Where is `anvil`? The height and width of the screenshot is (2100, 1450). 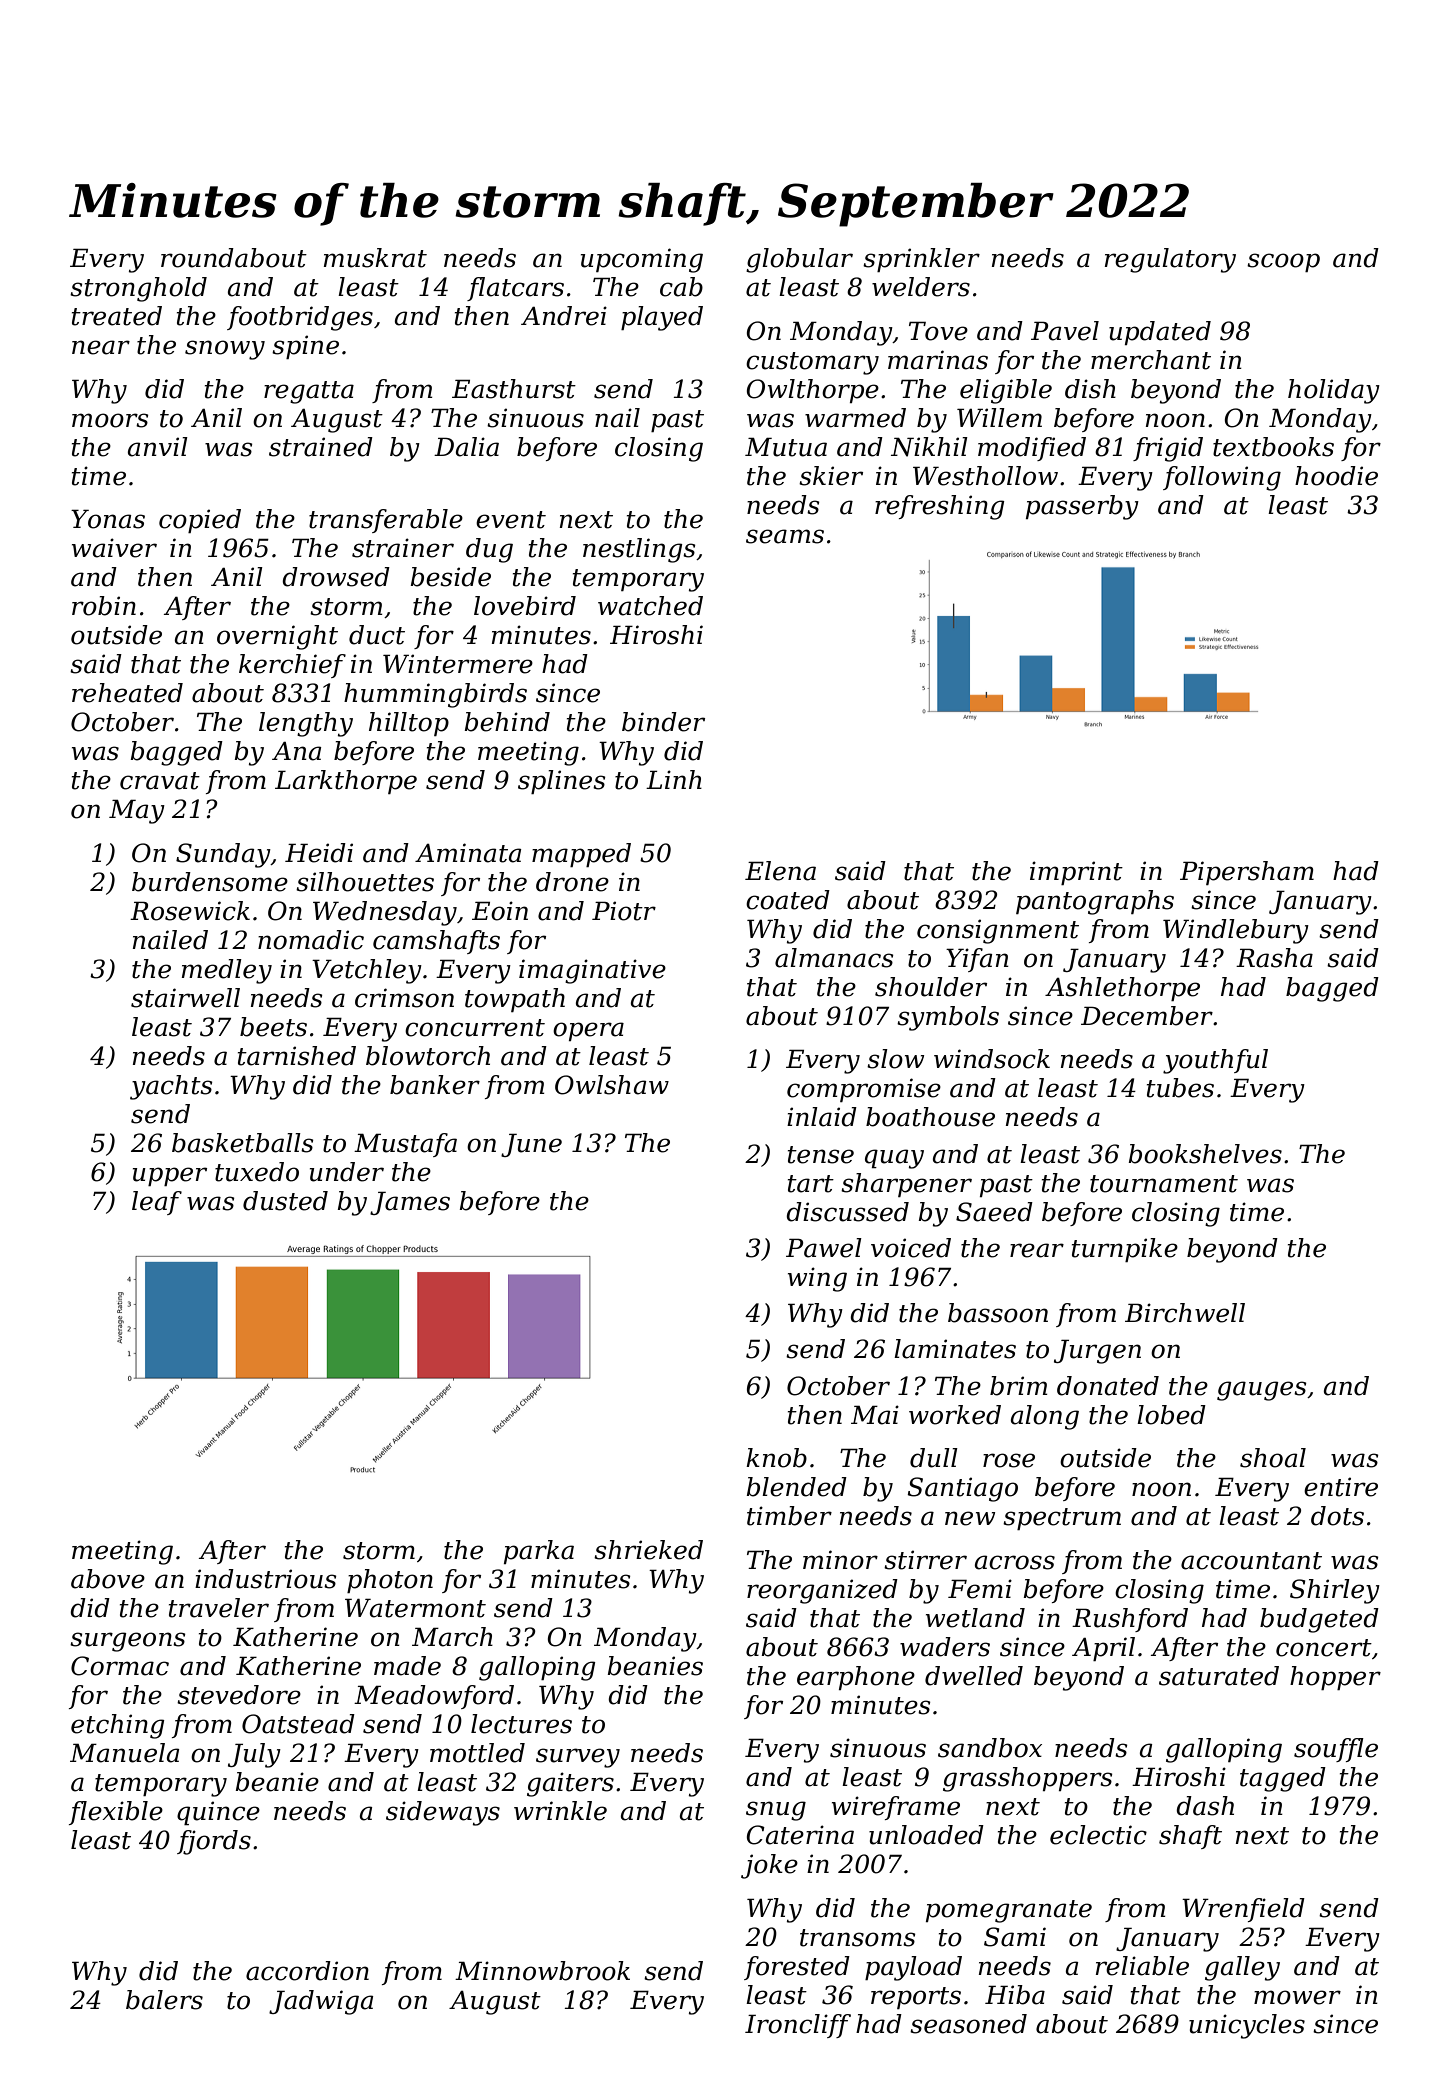 anvil is located at coordinates (158, 447).
